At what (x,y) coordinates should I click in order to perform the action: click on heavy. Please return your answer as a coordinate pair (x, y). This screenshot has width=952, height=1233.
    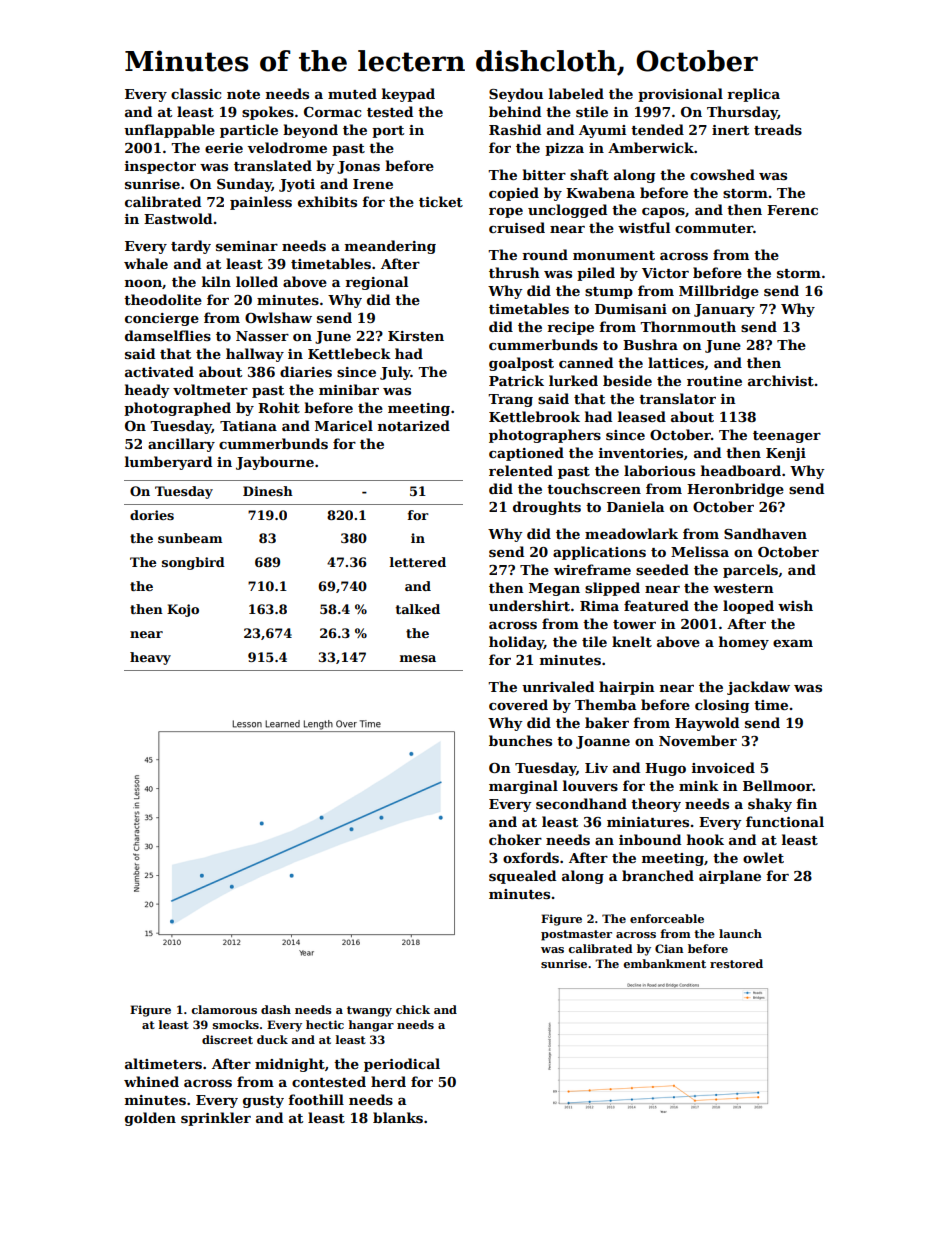
    Looking at the image, I should click on (150, 658).
